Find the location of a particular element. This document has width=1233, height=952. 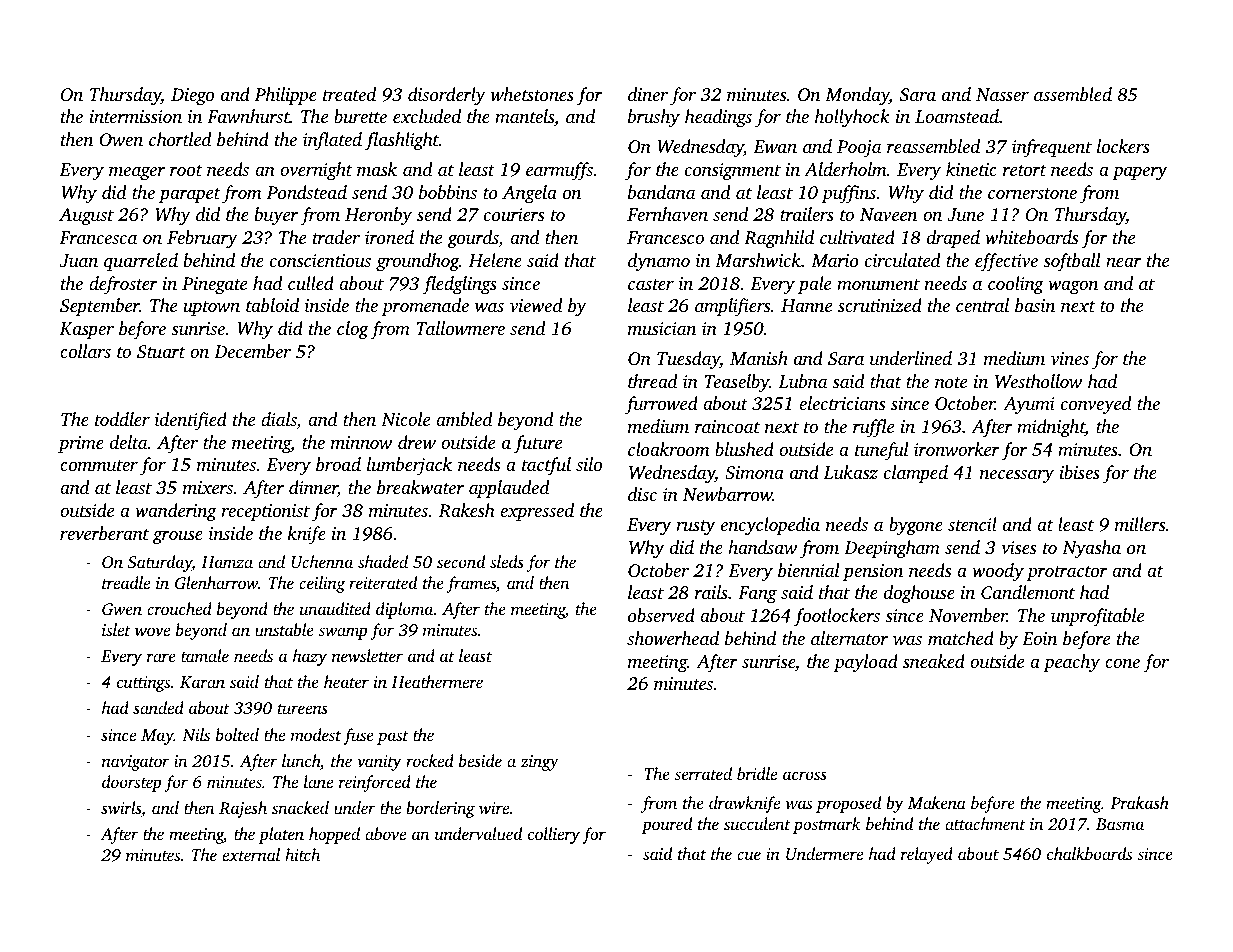

diploma is located at coordinates (404, 610).
